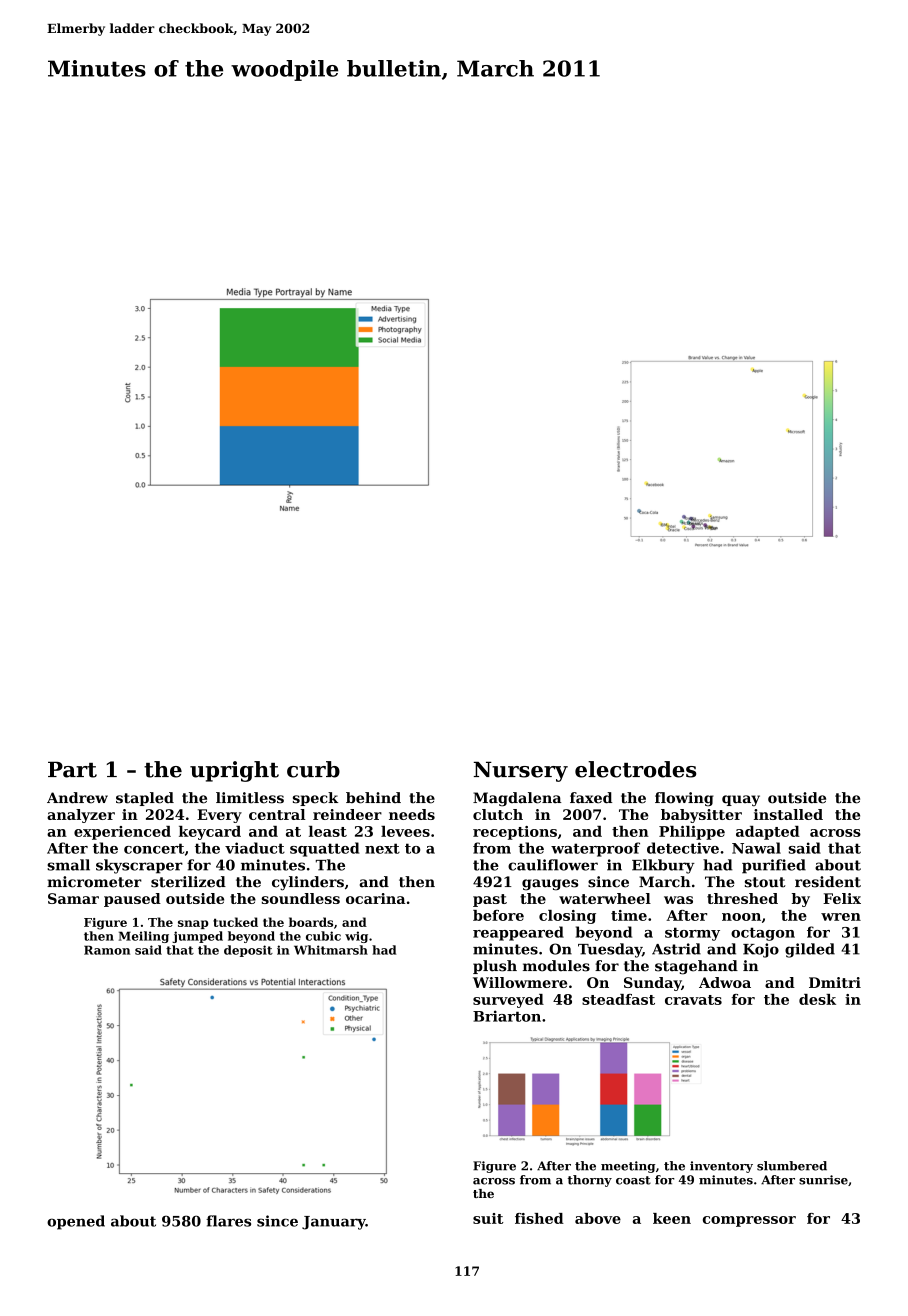  I want to click on sunrise, so click(823, 1180).
